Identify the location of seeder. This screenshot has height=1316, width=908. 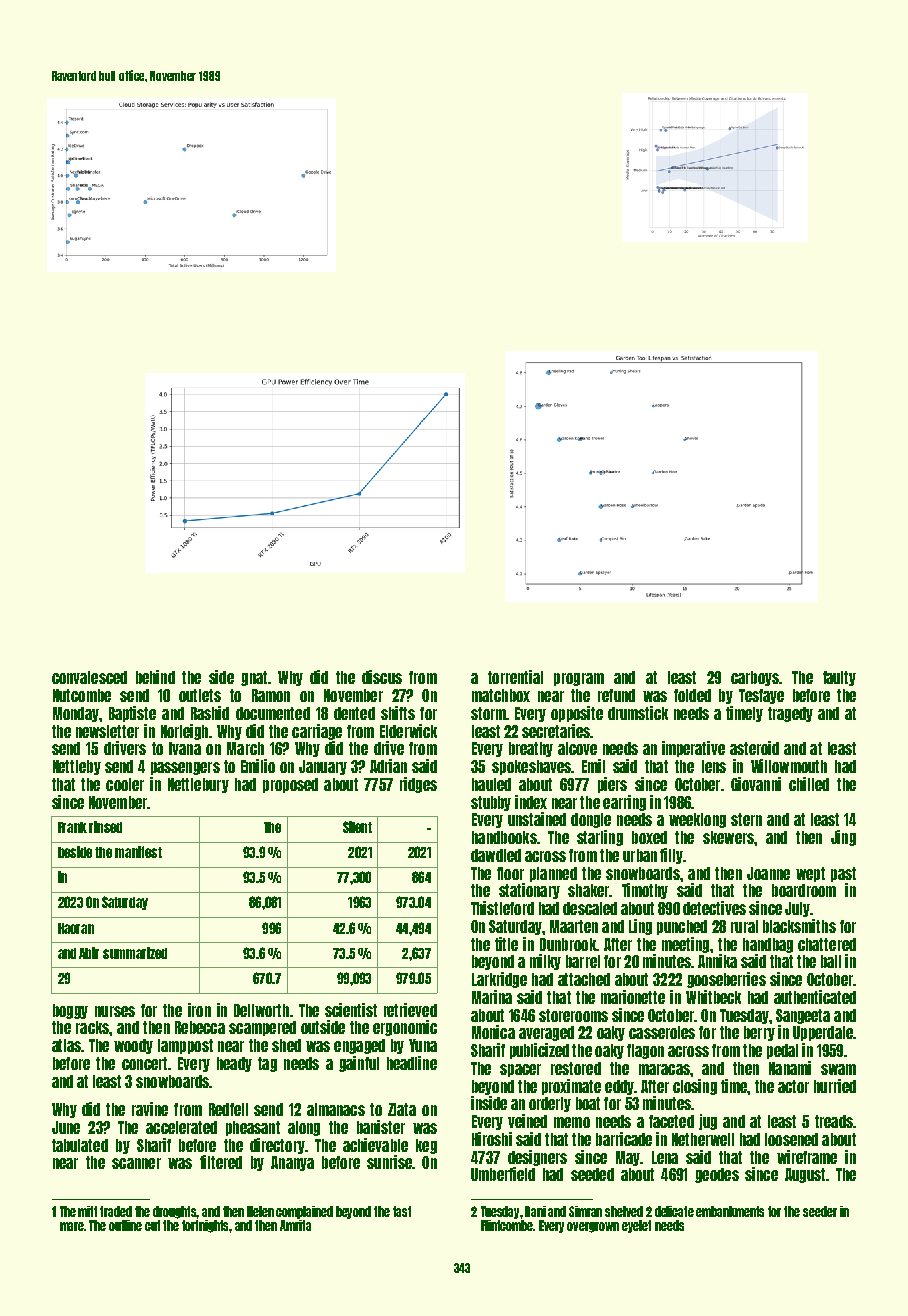
(820, 1211).
